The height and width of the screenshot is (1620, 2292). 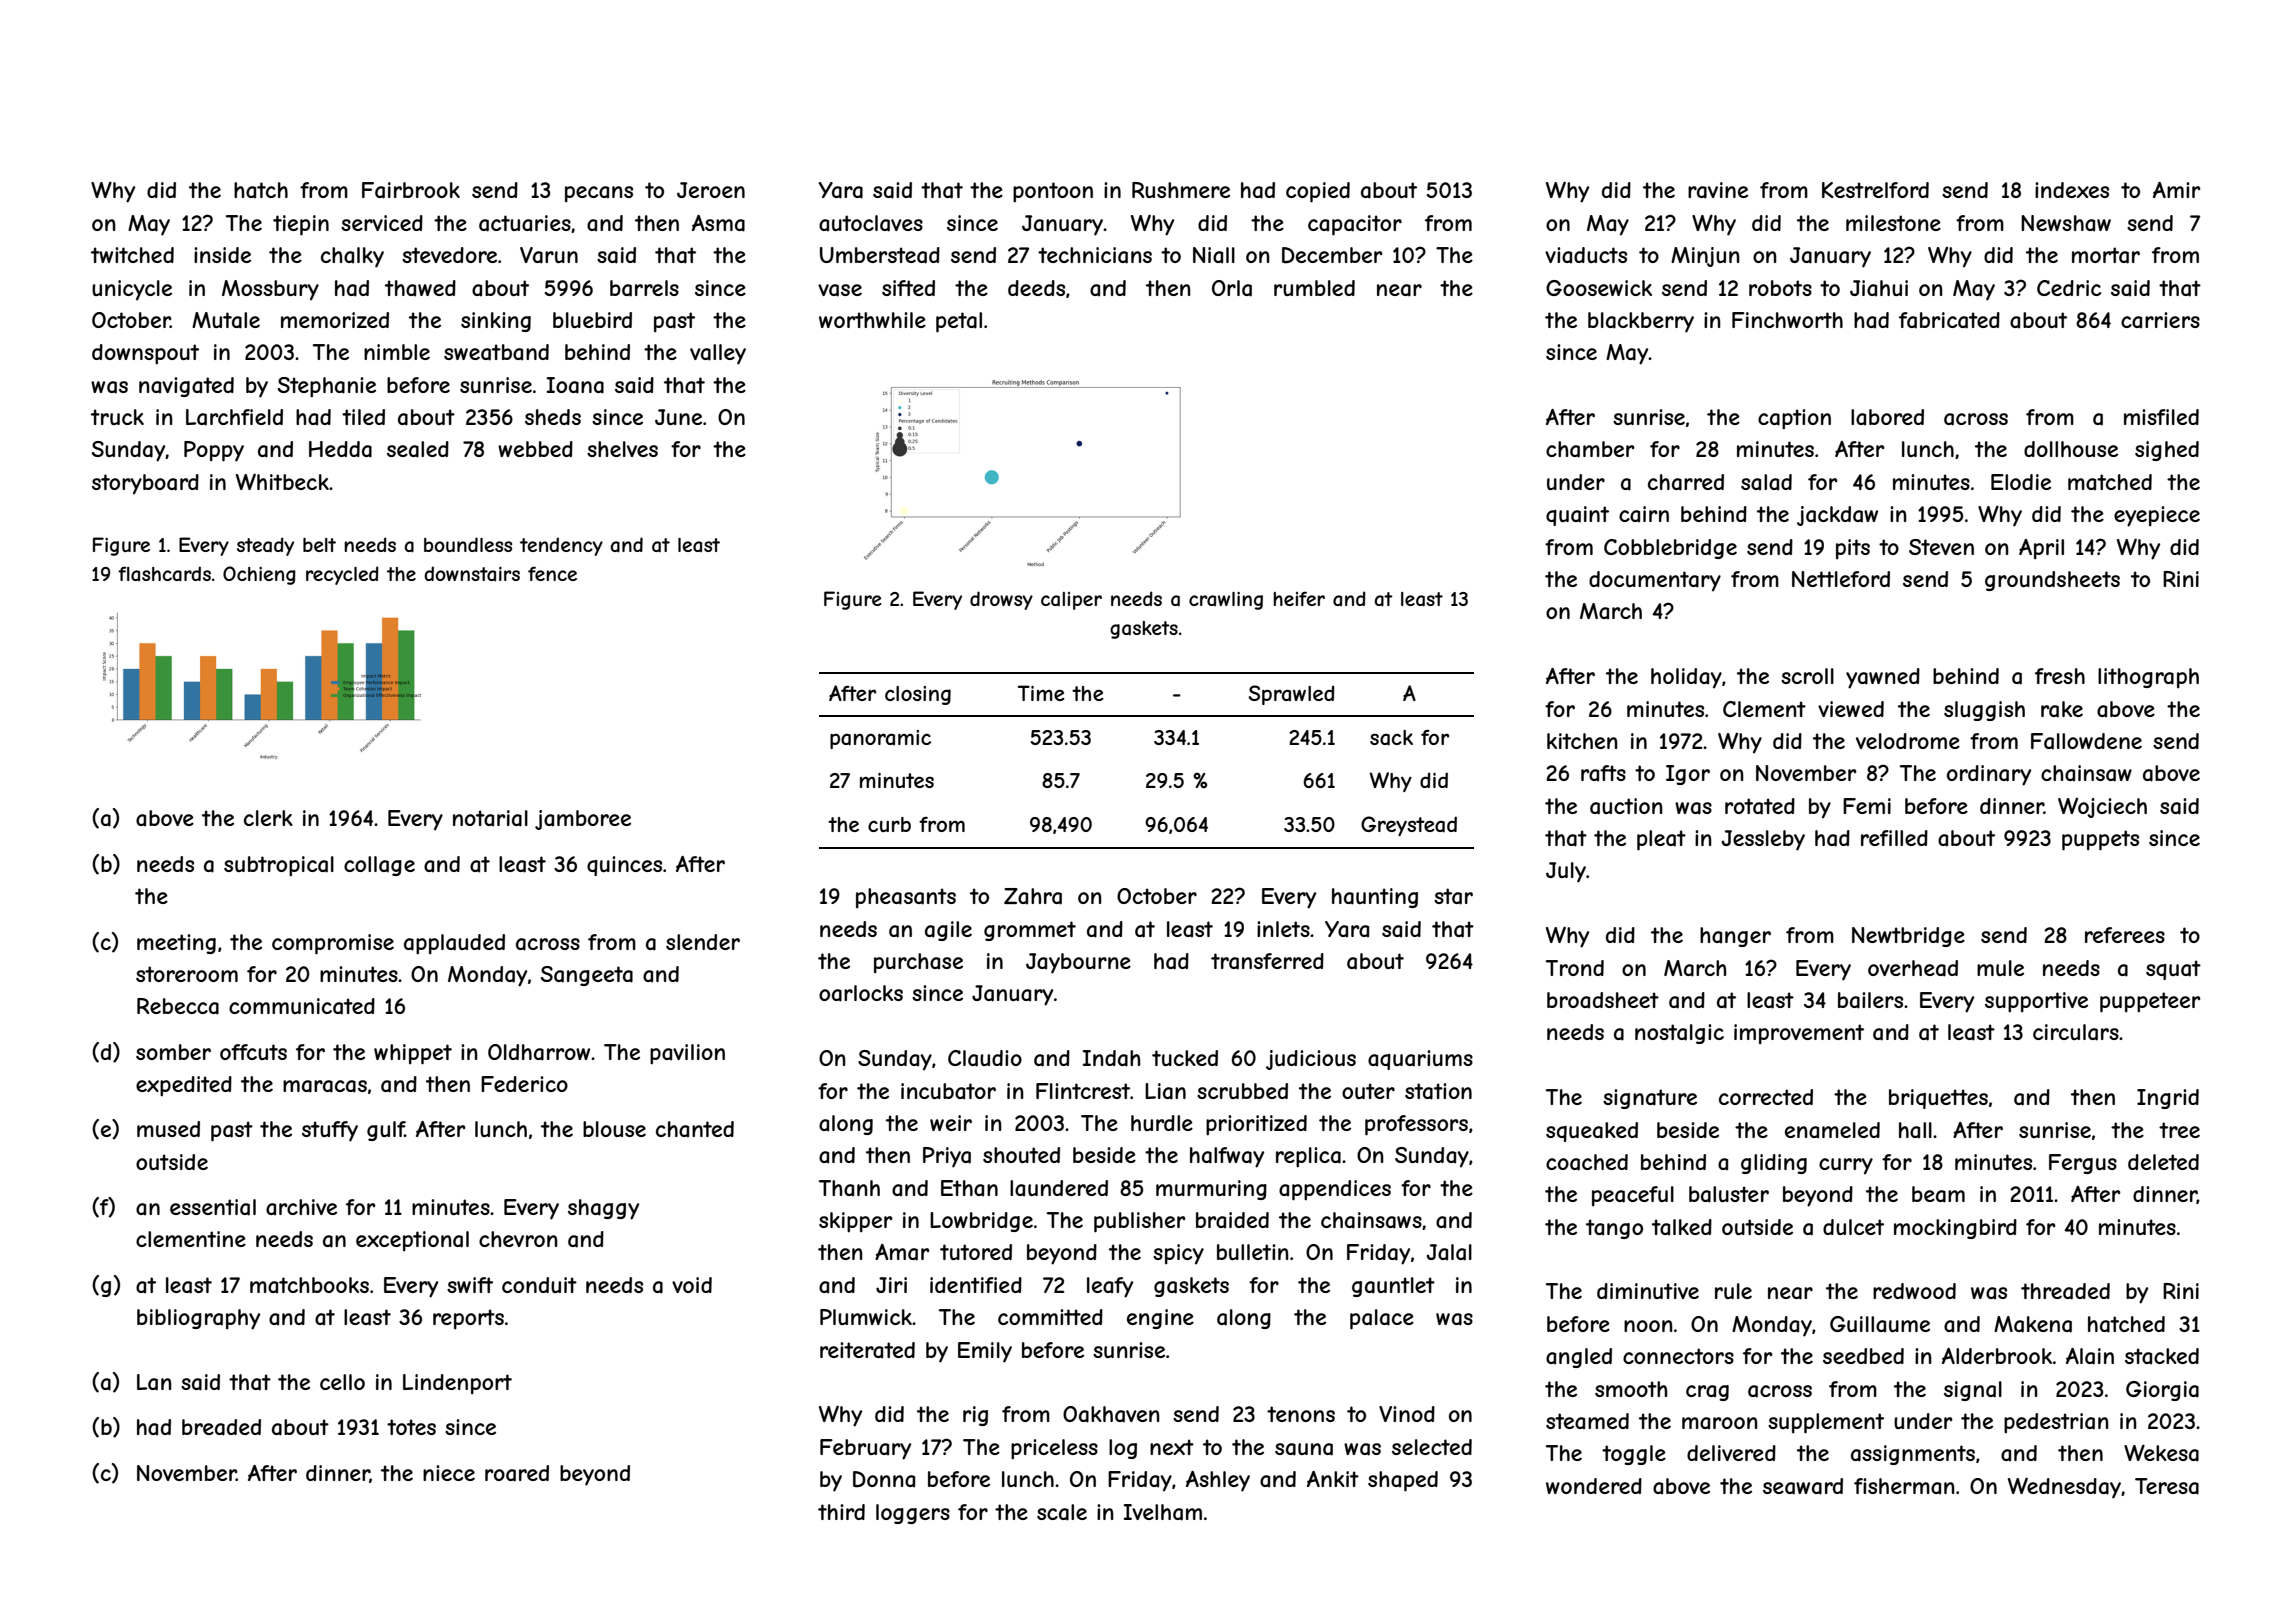 What do you see at coordinates (198, 1319) in the screenshot?
I see `bibliography` at bounding box center [198, 1319].
